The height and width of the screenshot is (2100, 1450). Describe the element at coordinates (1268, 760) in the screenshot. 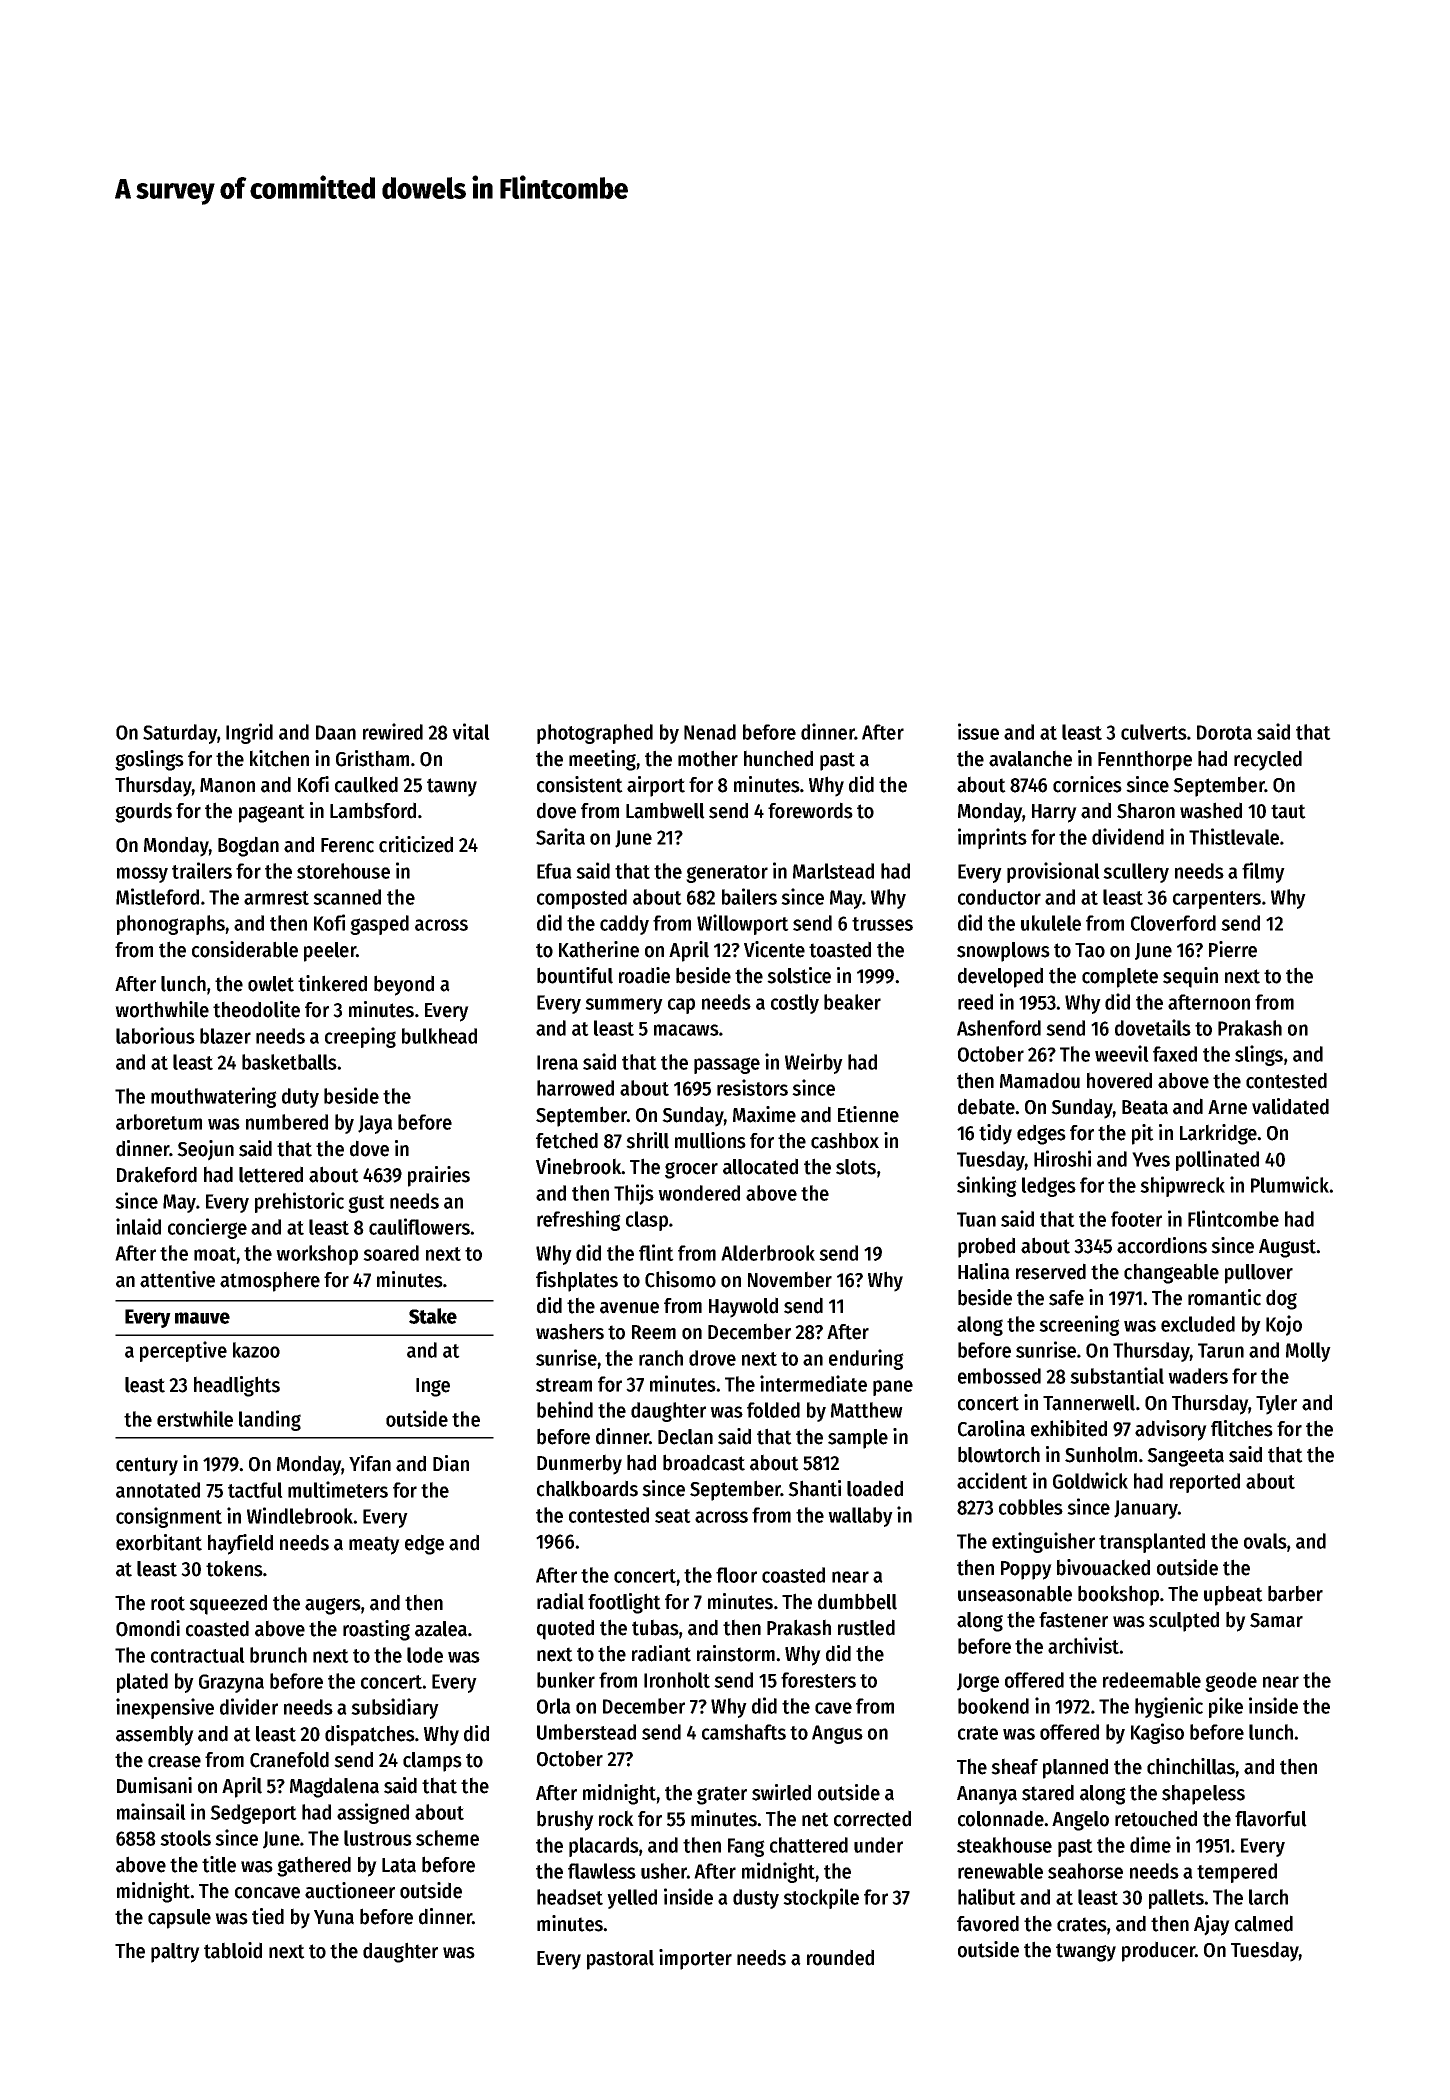

I see `recycled` at that location.
